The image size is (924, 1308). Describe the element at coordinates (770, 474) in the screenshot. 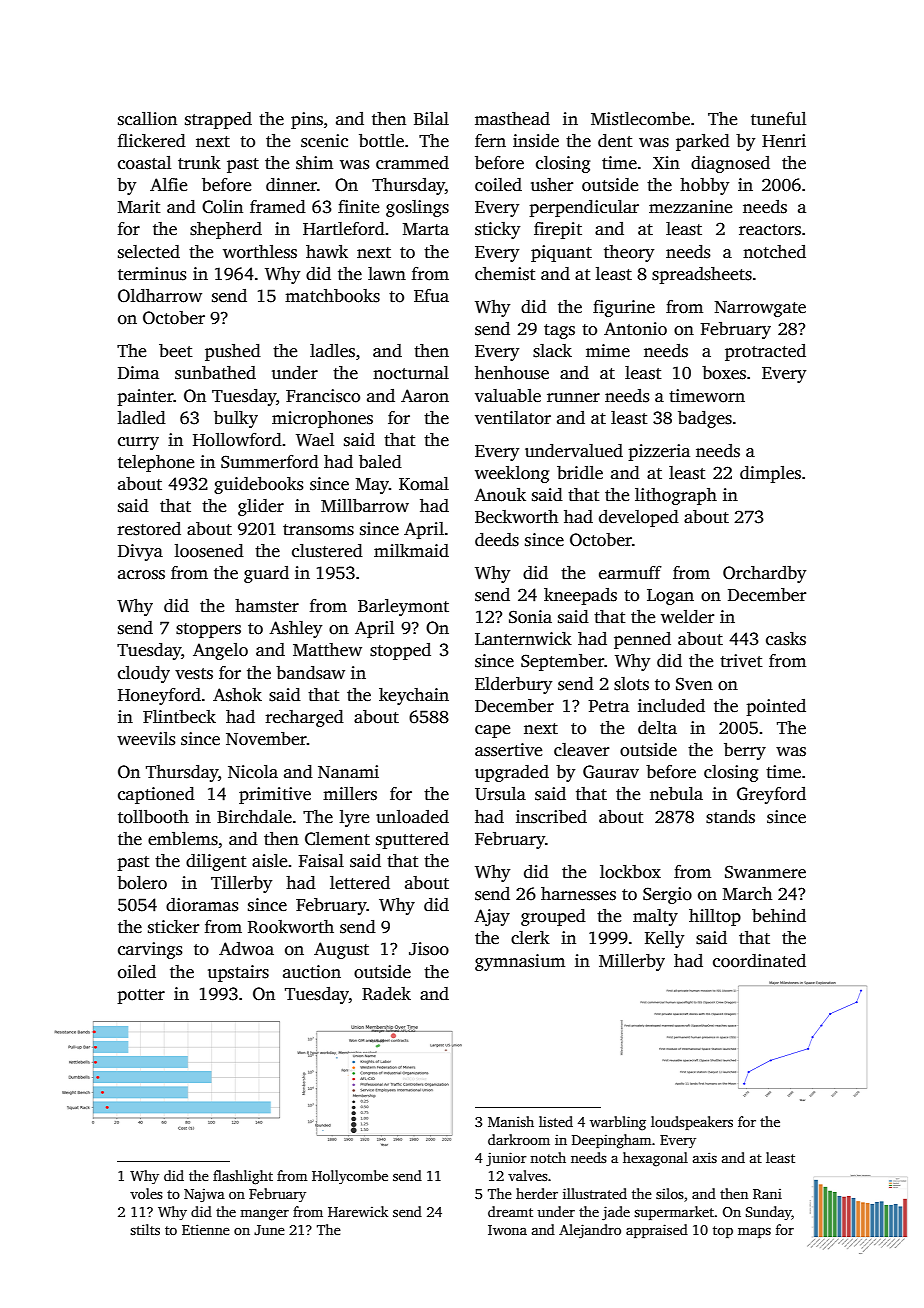

I see `dimples` at that location.
